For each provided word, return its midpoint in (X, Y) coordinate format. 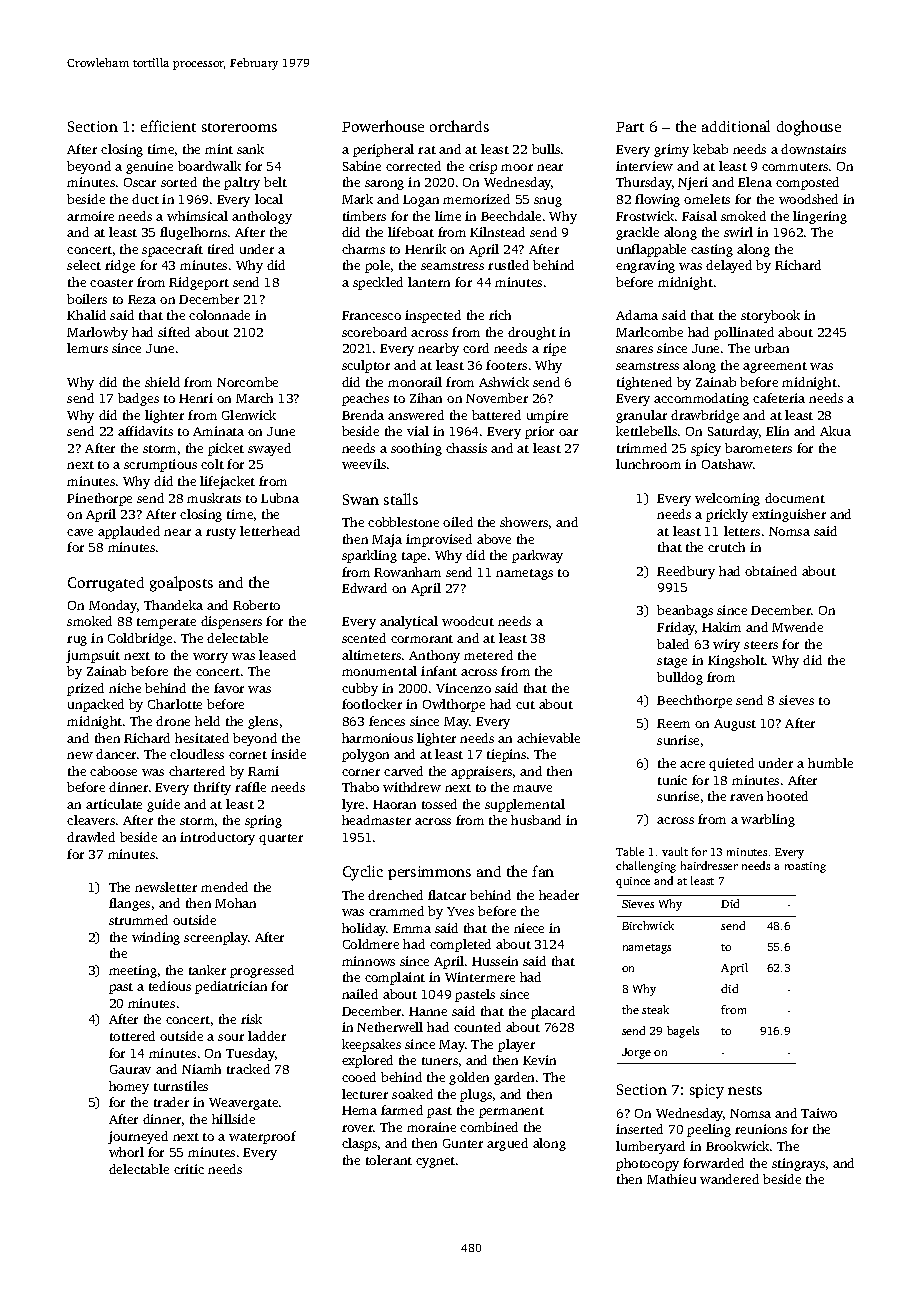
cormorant (422, 639)
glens (263, 722)
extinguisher (789, 515)
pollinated (744, 333)
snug (548, 202)
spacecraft (172, 250)
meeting (133, 971)
